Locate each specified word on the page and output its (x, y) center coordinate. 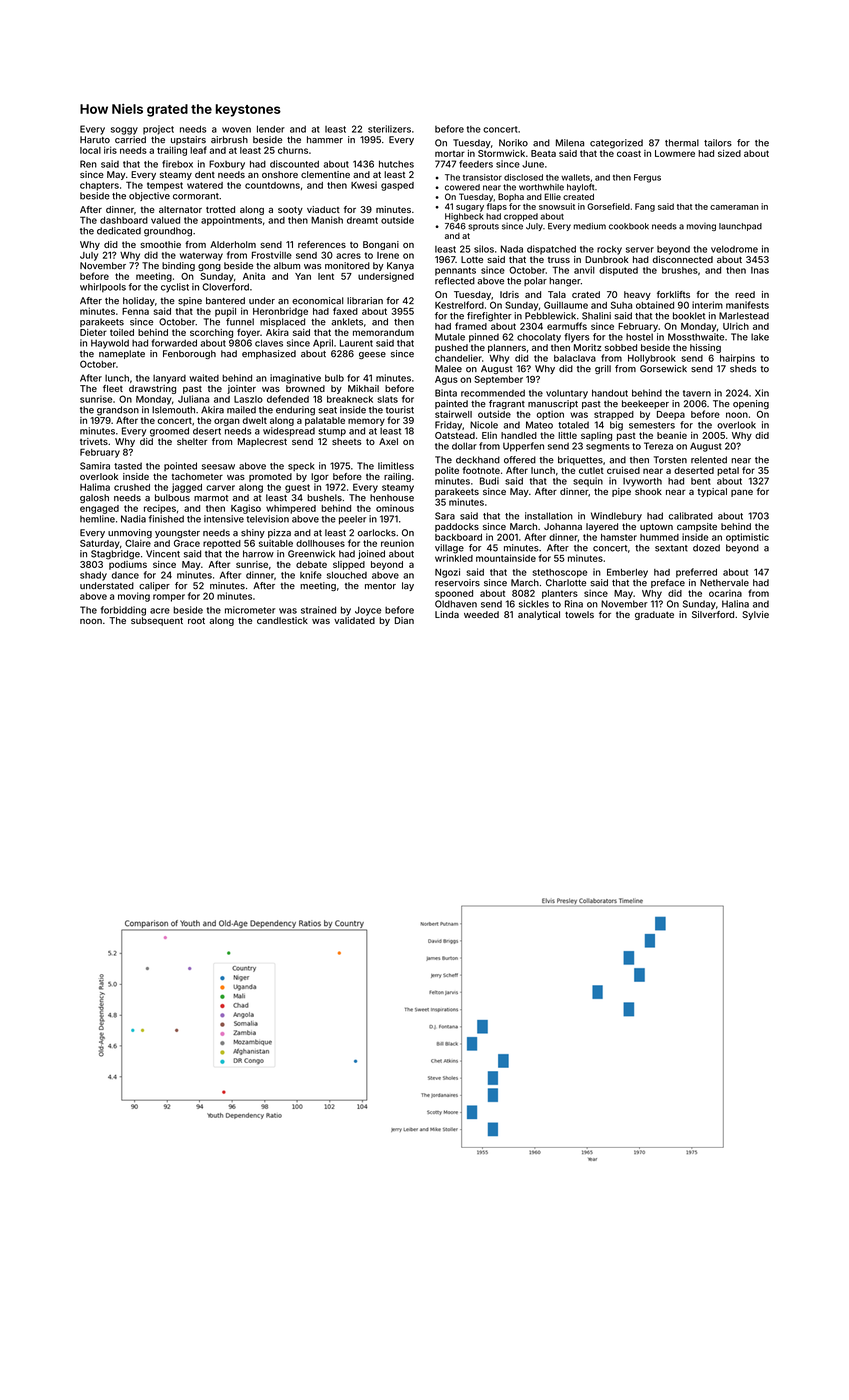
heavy (637, 295)
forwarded (174, 343)
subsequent (157, 621)
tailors (718, 143)
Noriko (513, 143)
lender (271, 129)
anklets (347, 322)
